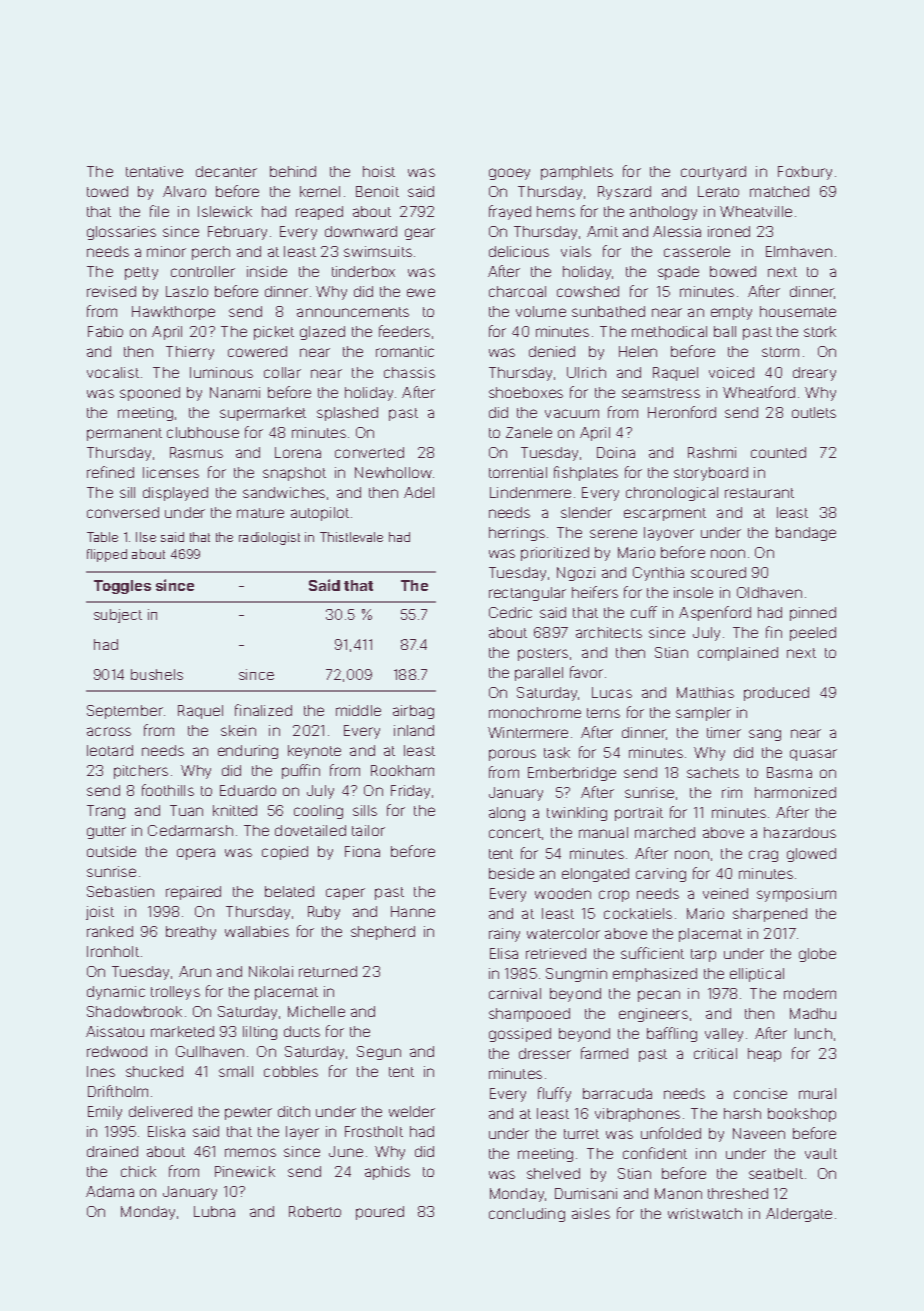 The height and width of the document is (1311, 924). I want to click on quasar, so click(813, 755).
